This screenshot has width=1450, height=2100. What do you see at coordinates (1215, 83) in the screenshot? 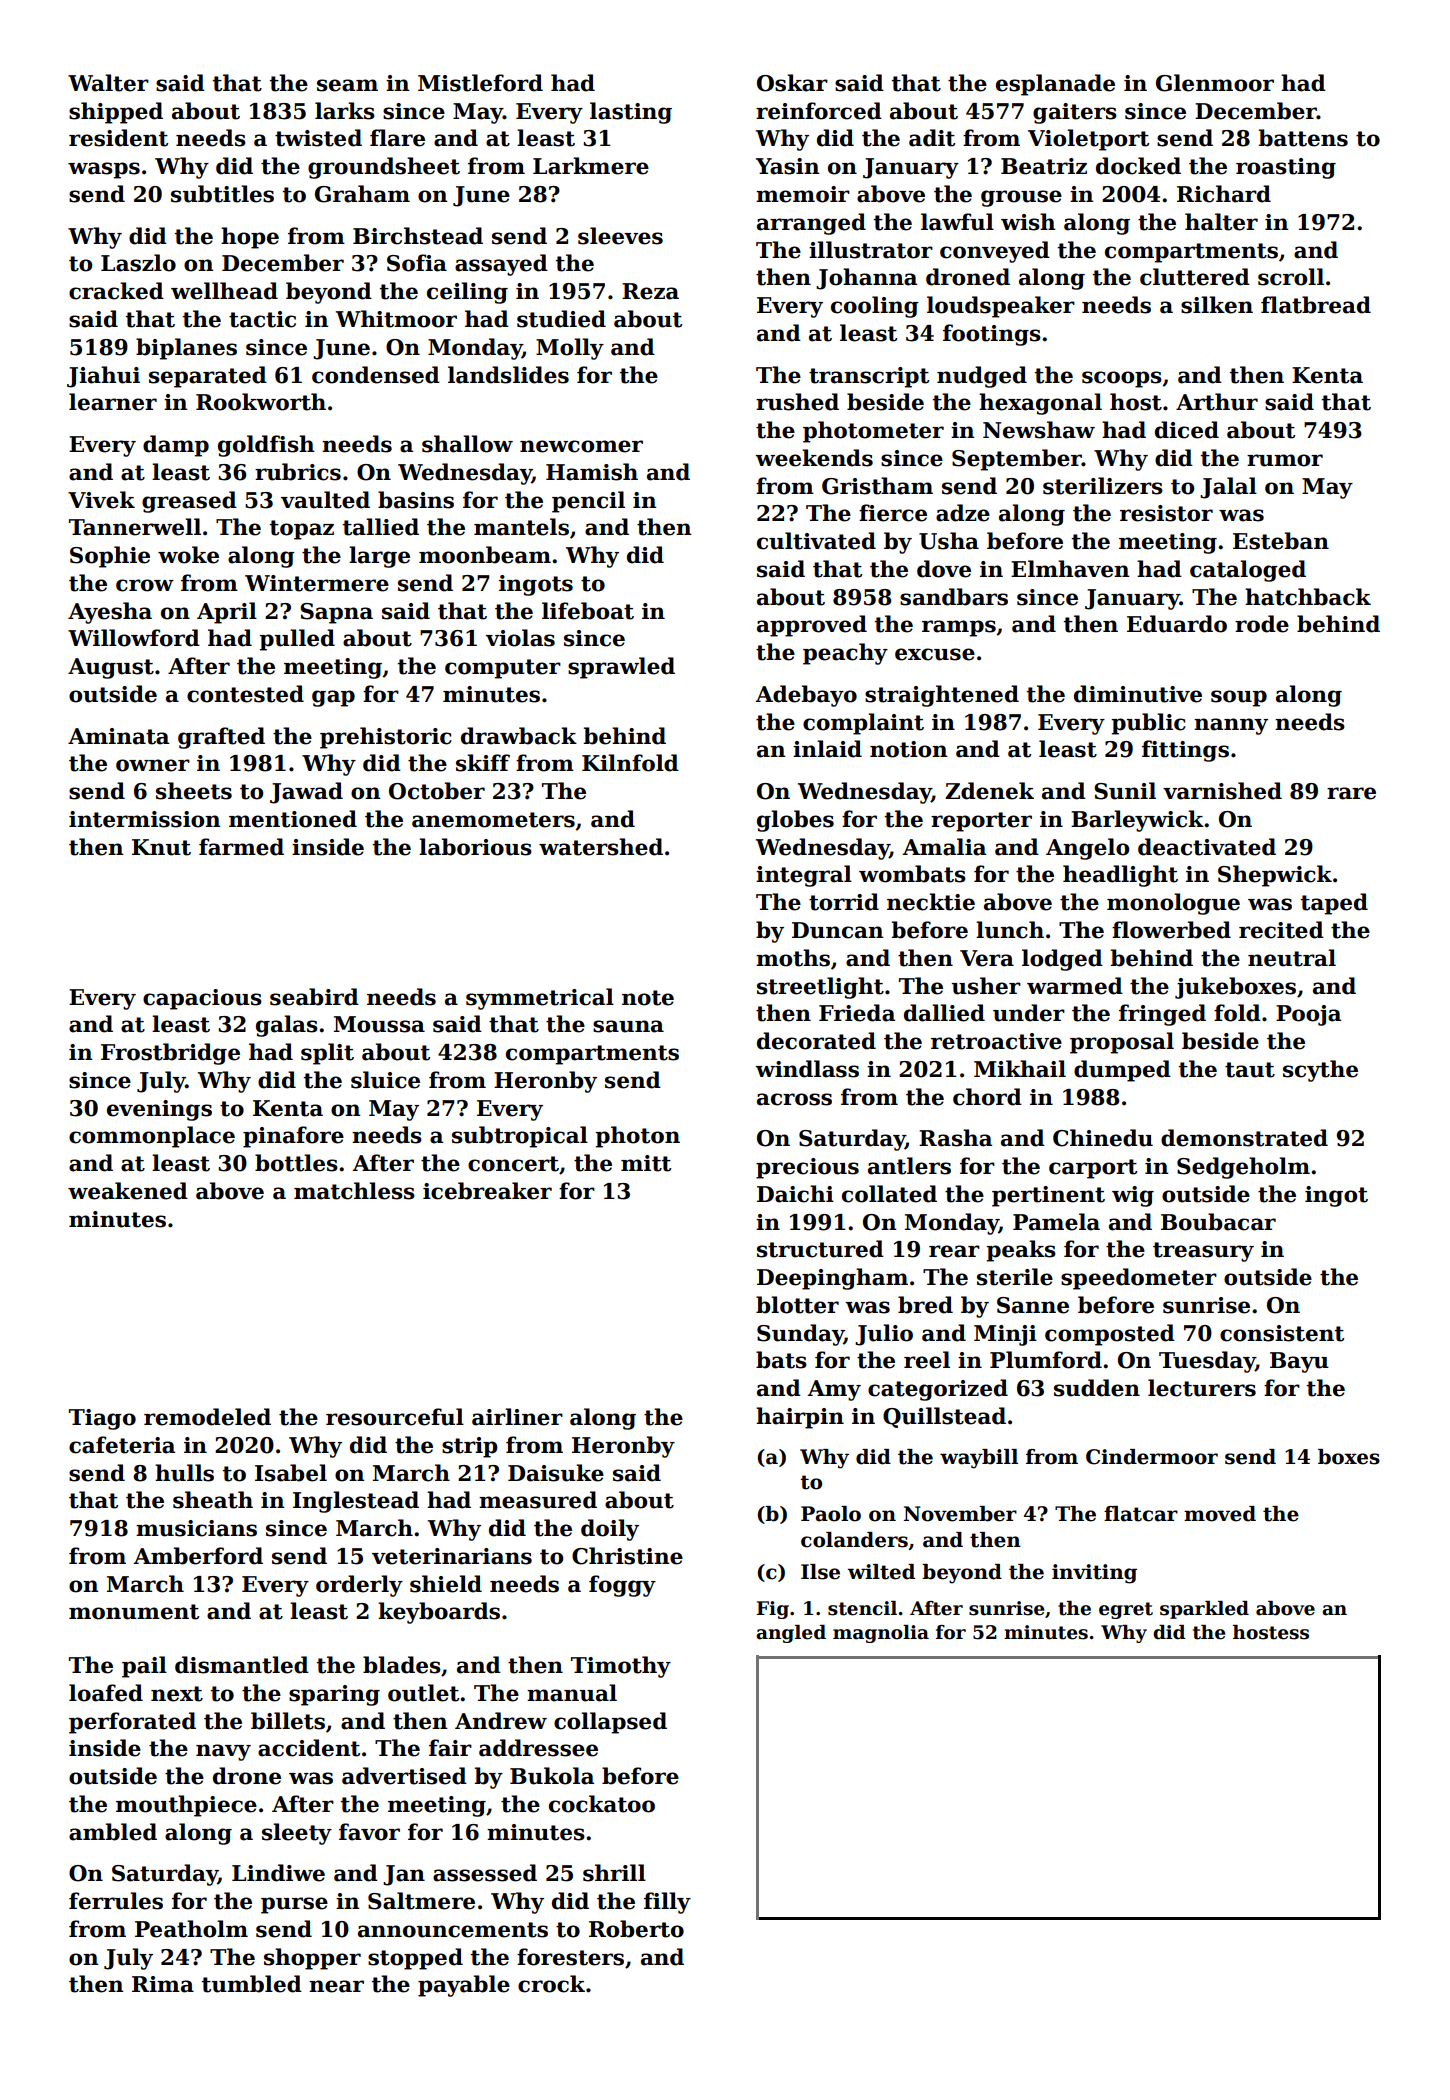
I see `Glenmoor` at bounding box center [1215, 83].
